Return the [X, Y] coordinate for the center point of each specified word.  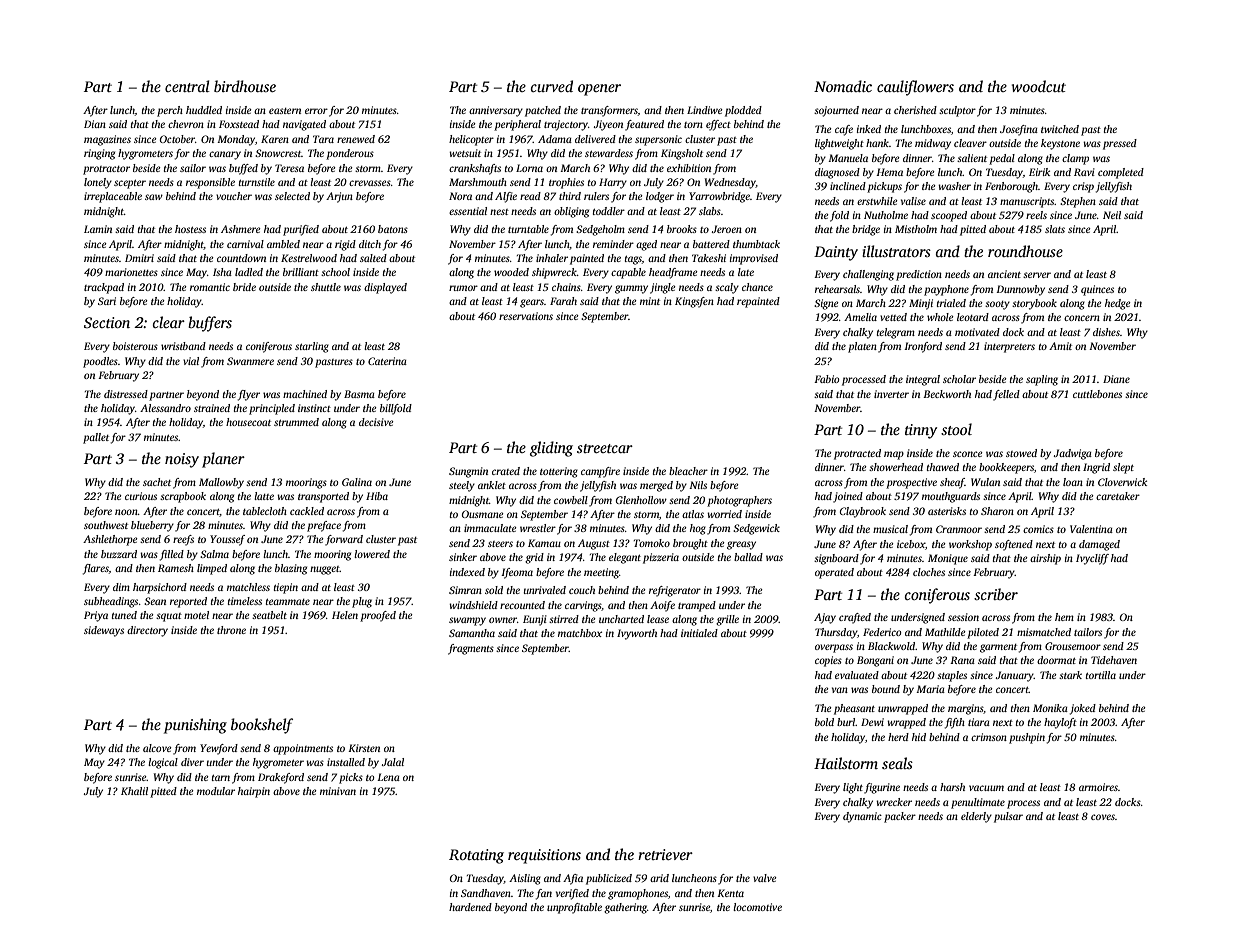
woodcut [1039, 86]
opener [599, 90]
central [187, 86]
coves [1103, 817]
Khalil [134, 791]
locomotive [757, 907]
